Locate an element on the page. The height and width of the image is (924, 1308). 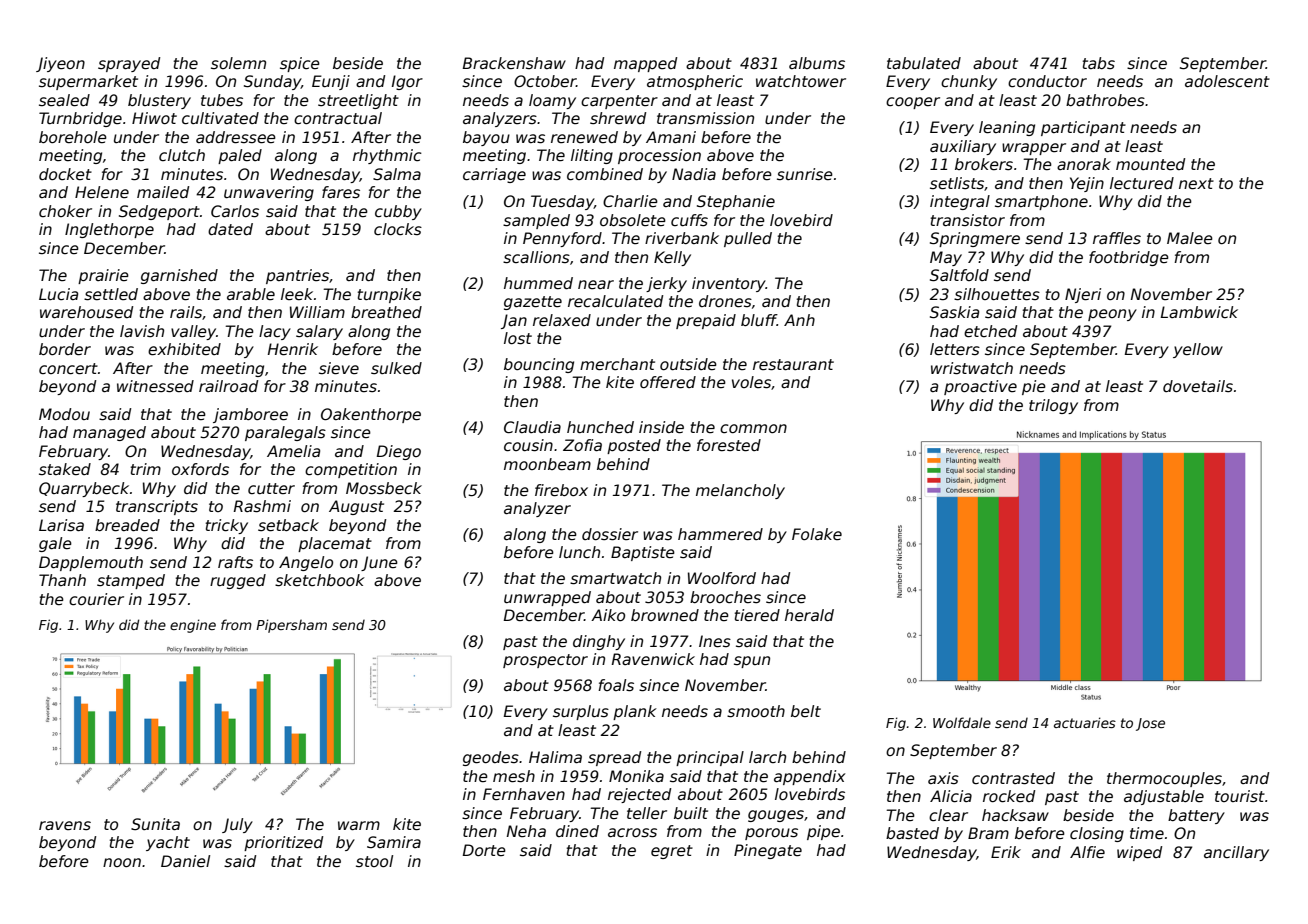
inventory is located at coordinates (729, 284).
